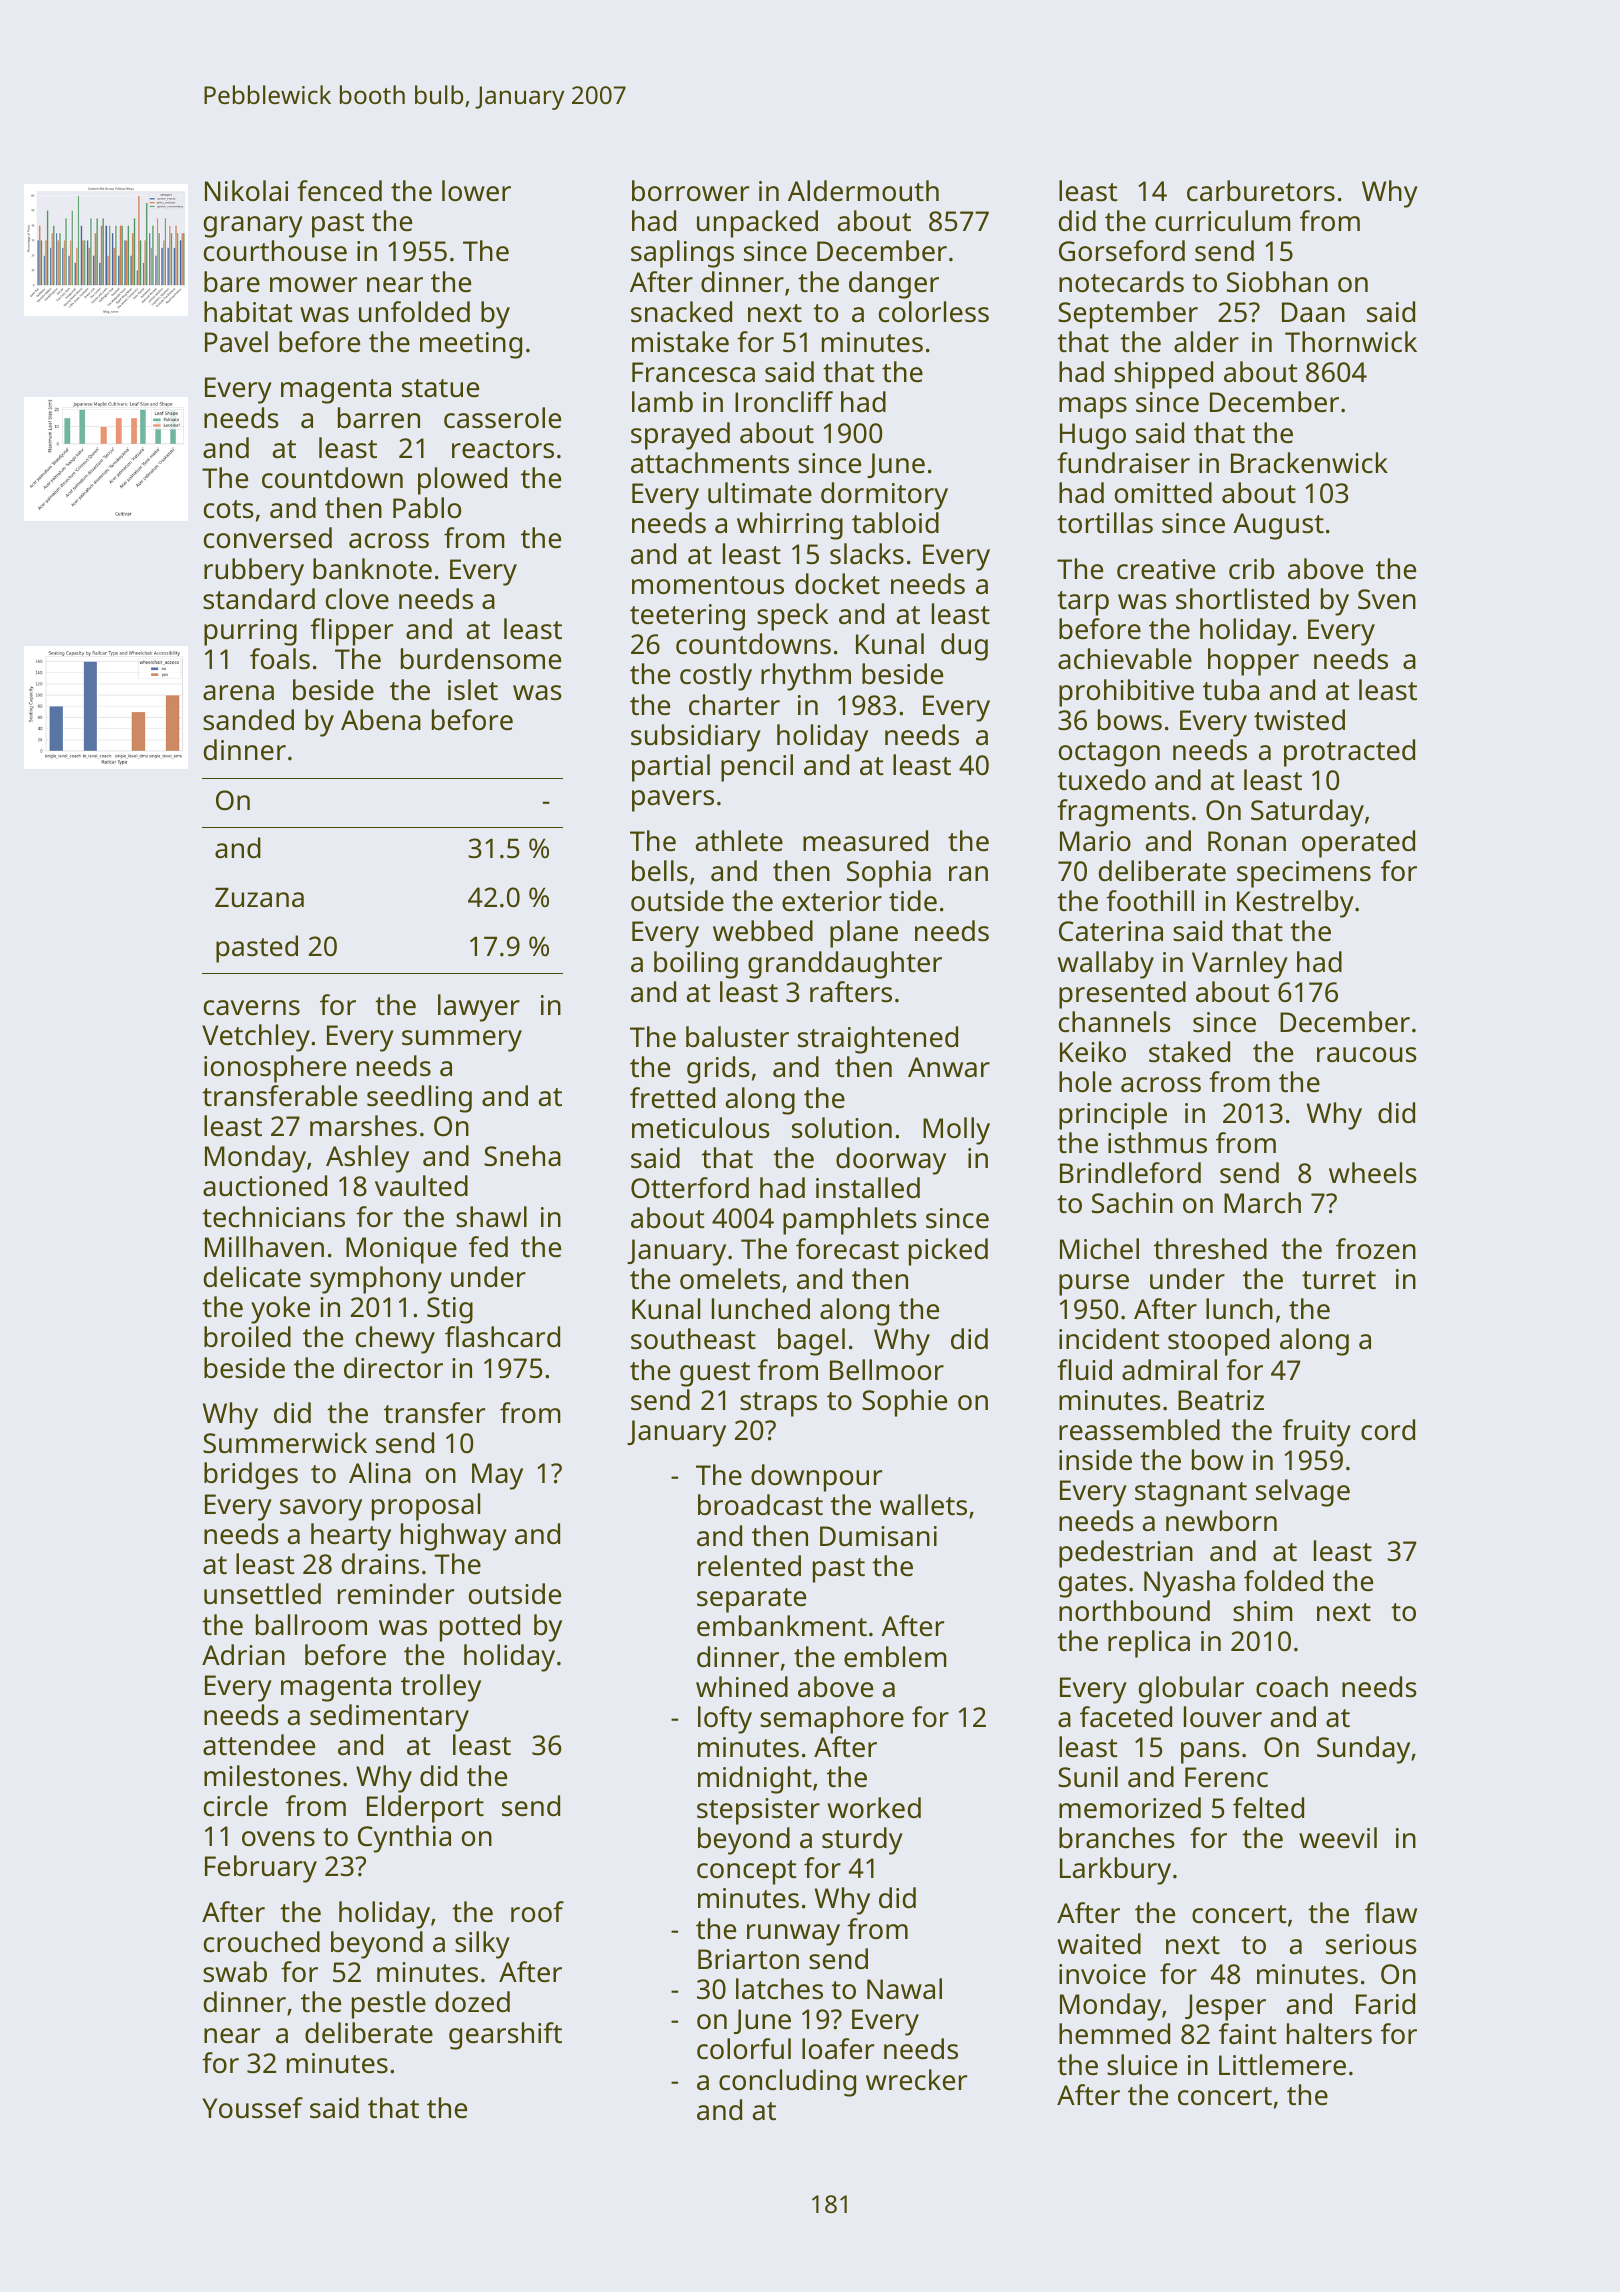  What do you see at coordinates (1371, 1944) in the document?
I see `serious` at bounding box center [1371, 1944].
